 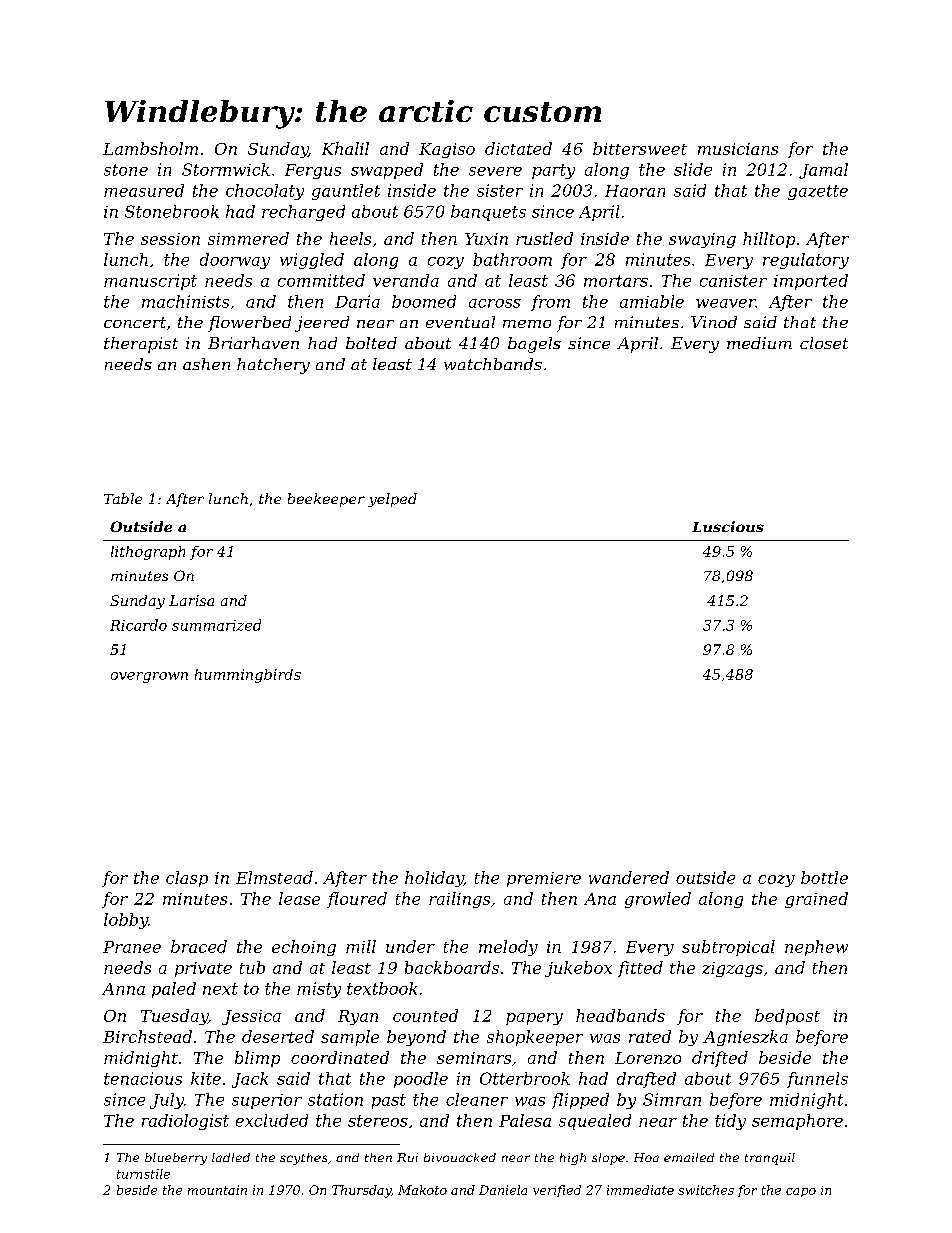 What do you see at coordinates (824, 343) in the screenshot?
I see `closet` at bounding box center [824, 343].
